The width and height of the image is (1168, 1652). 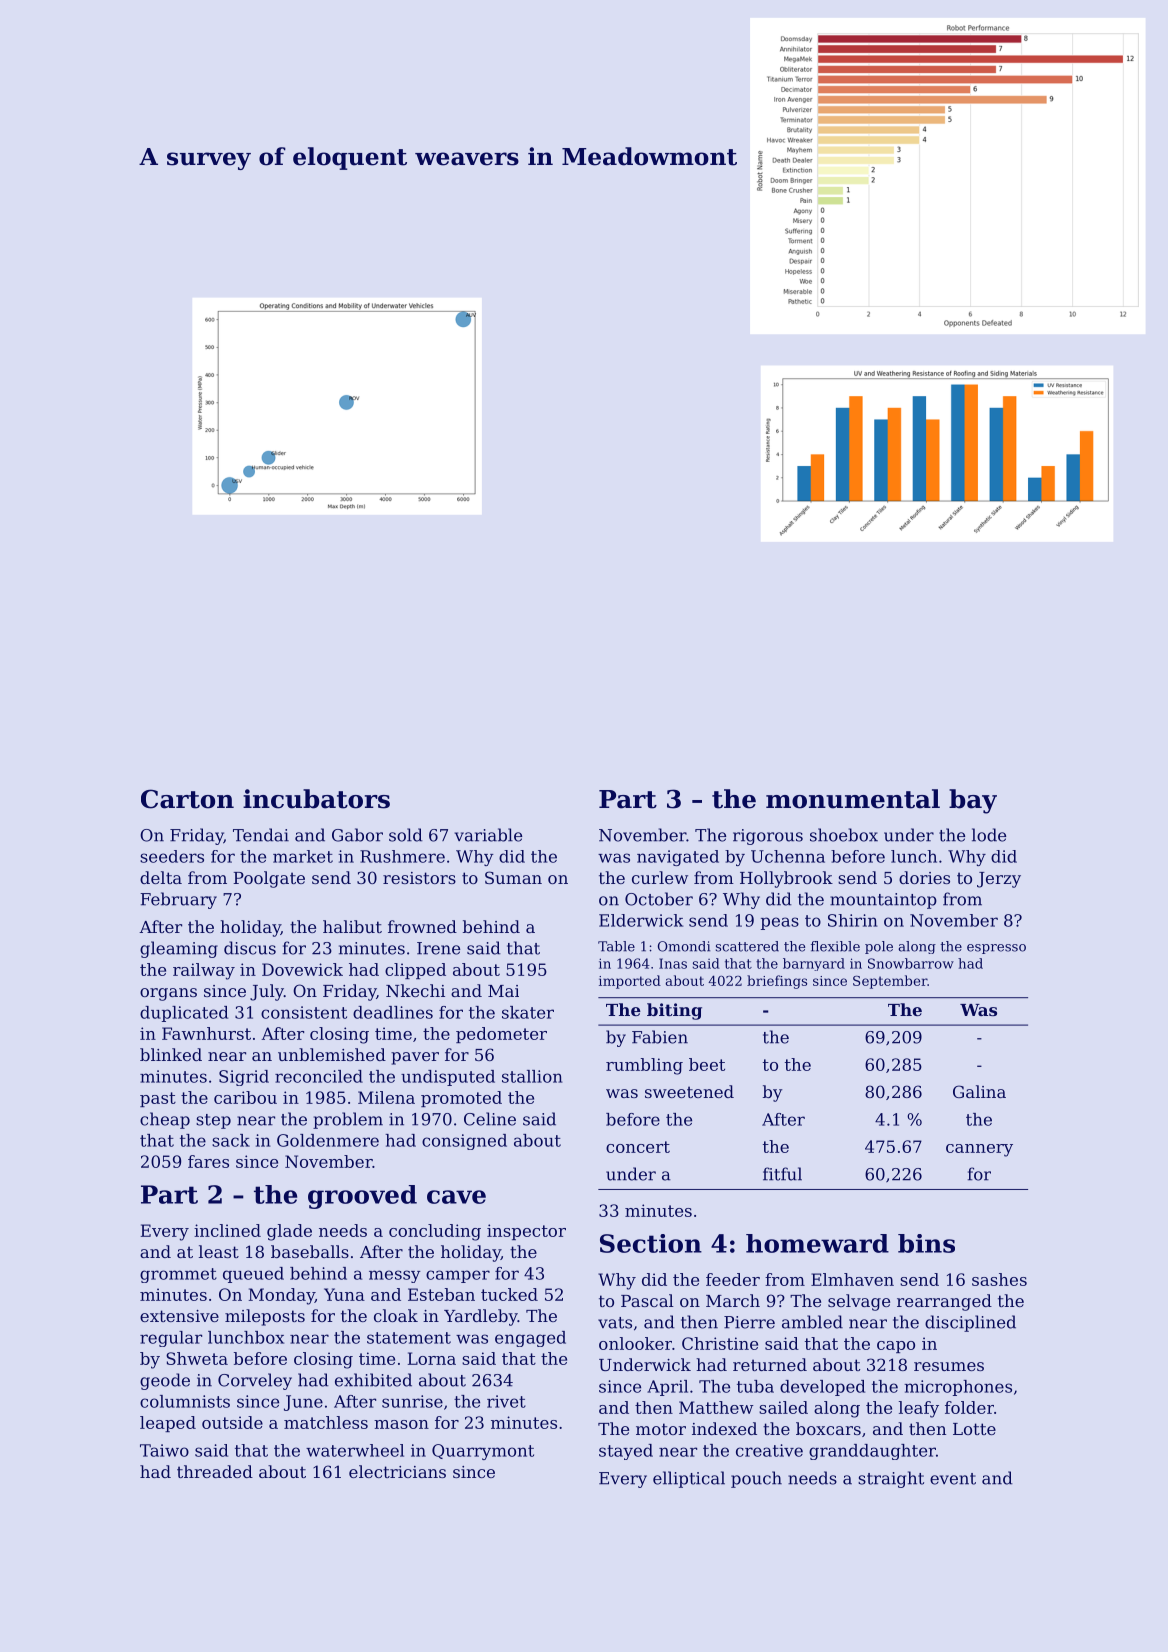 I want to click on incubators, so click(x=316, y=799).
